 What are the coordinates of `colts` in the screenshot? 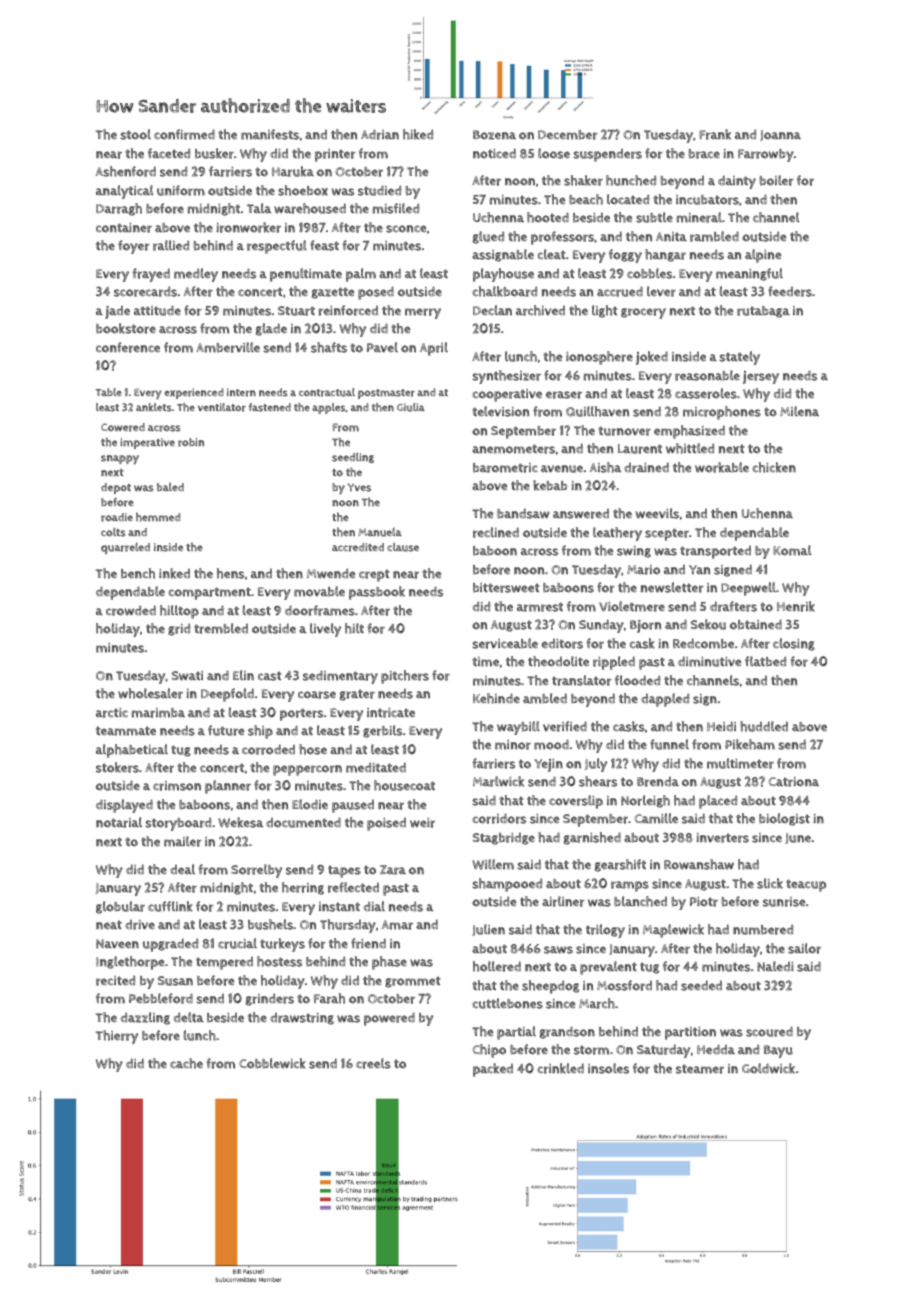 It's located at (113, 532).
